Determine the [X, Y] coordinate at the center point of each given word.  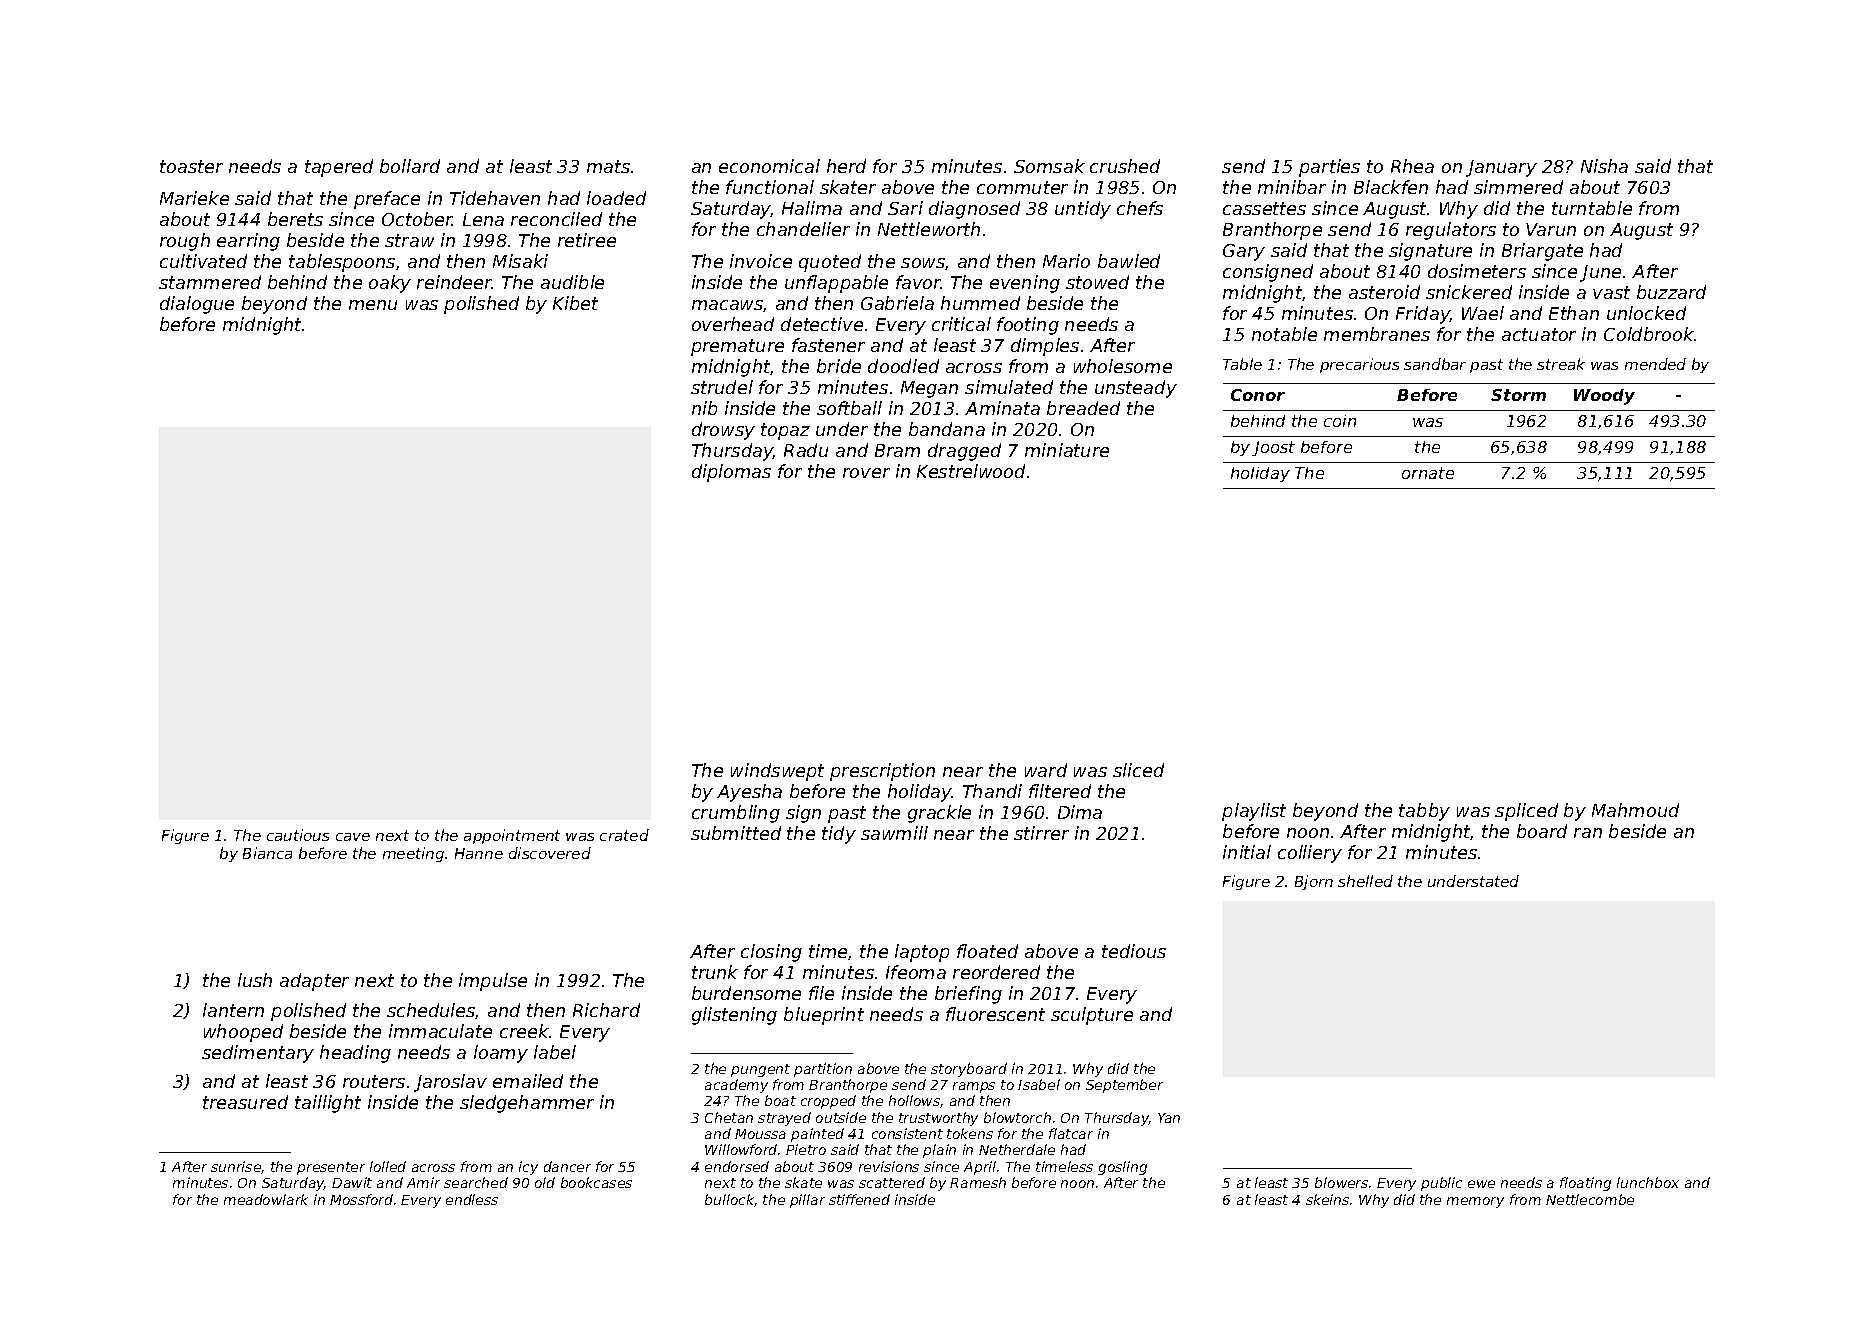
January [1501, 168]
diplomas [731, 473]
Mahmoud [1635, 810]
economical [769, 166]
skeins [1327, 1199]
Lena [483, 219]
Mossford [361, 1199]
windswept [777, 772]
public [1441, 1184]
